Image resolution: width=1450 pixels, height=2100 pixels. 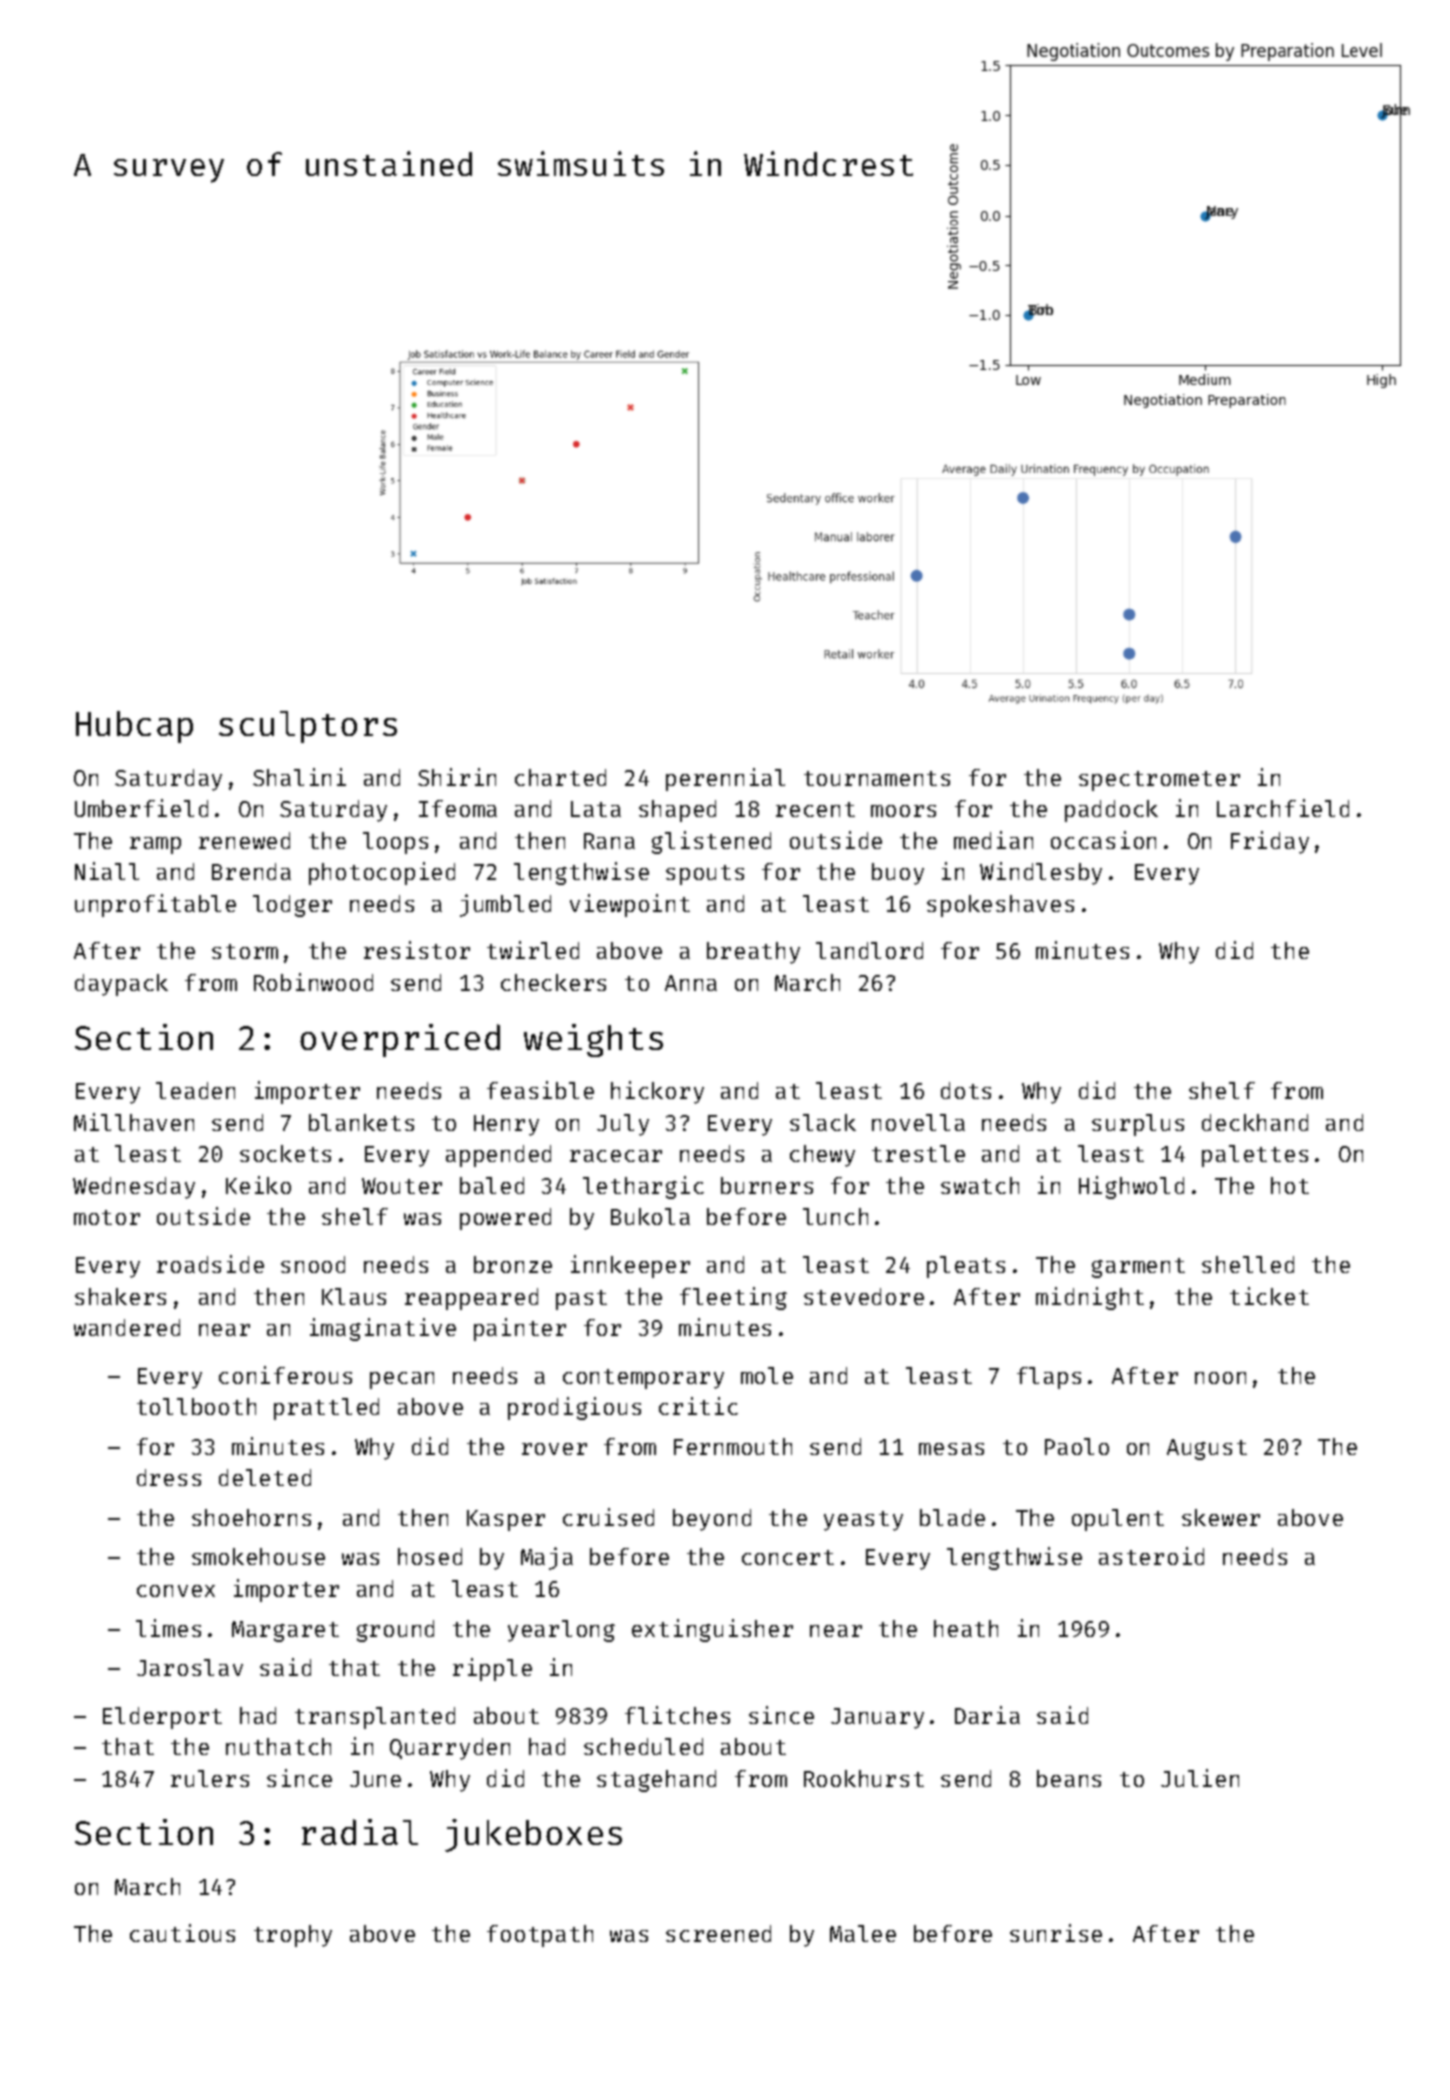 I want to click on Hubcap, so click(x=134, y=727).
